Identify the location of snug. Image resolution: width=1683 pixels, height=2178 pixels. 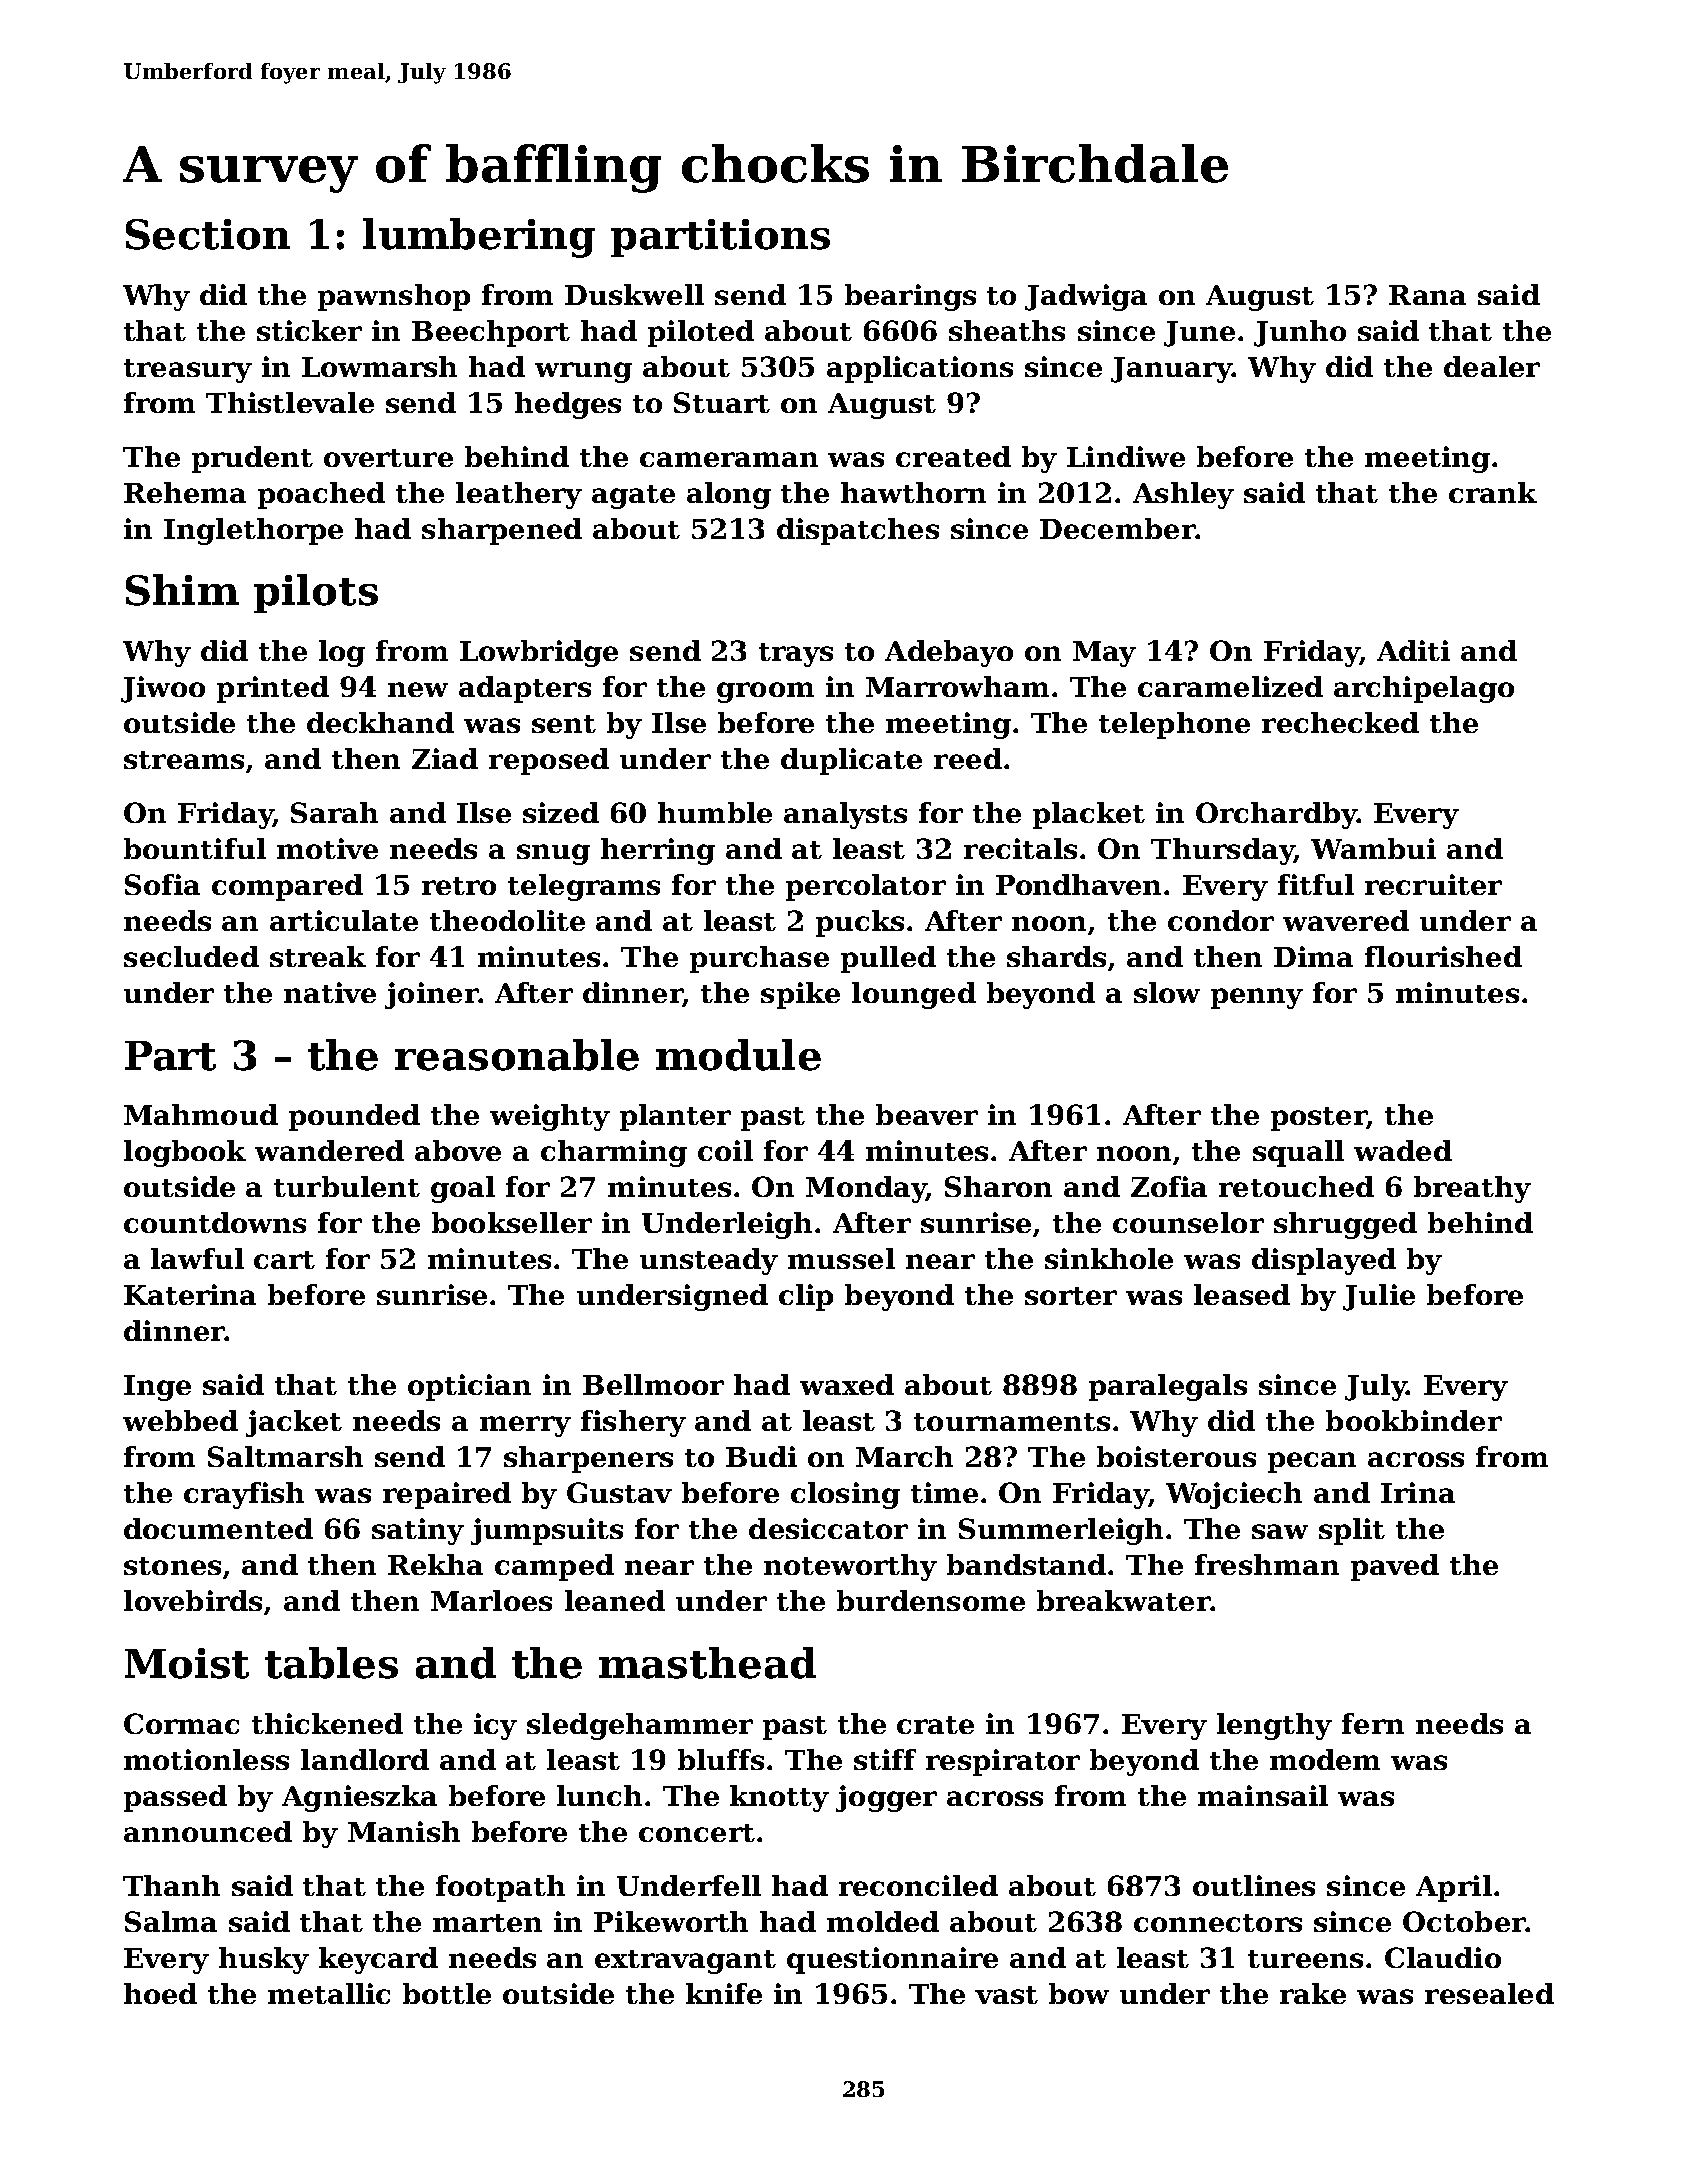
(553, 854).
